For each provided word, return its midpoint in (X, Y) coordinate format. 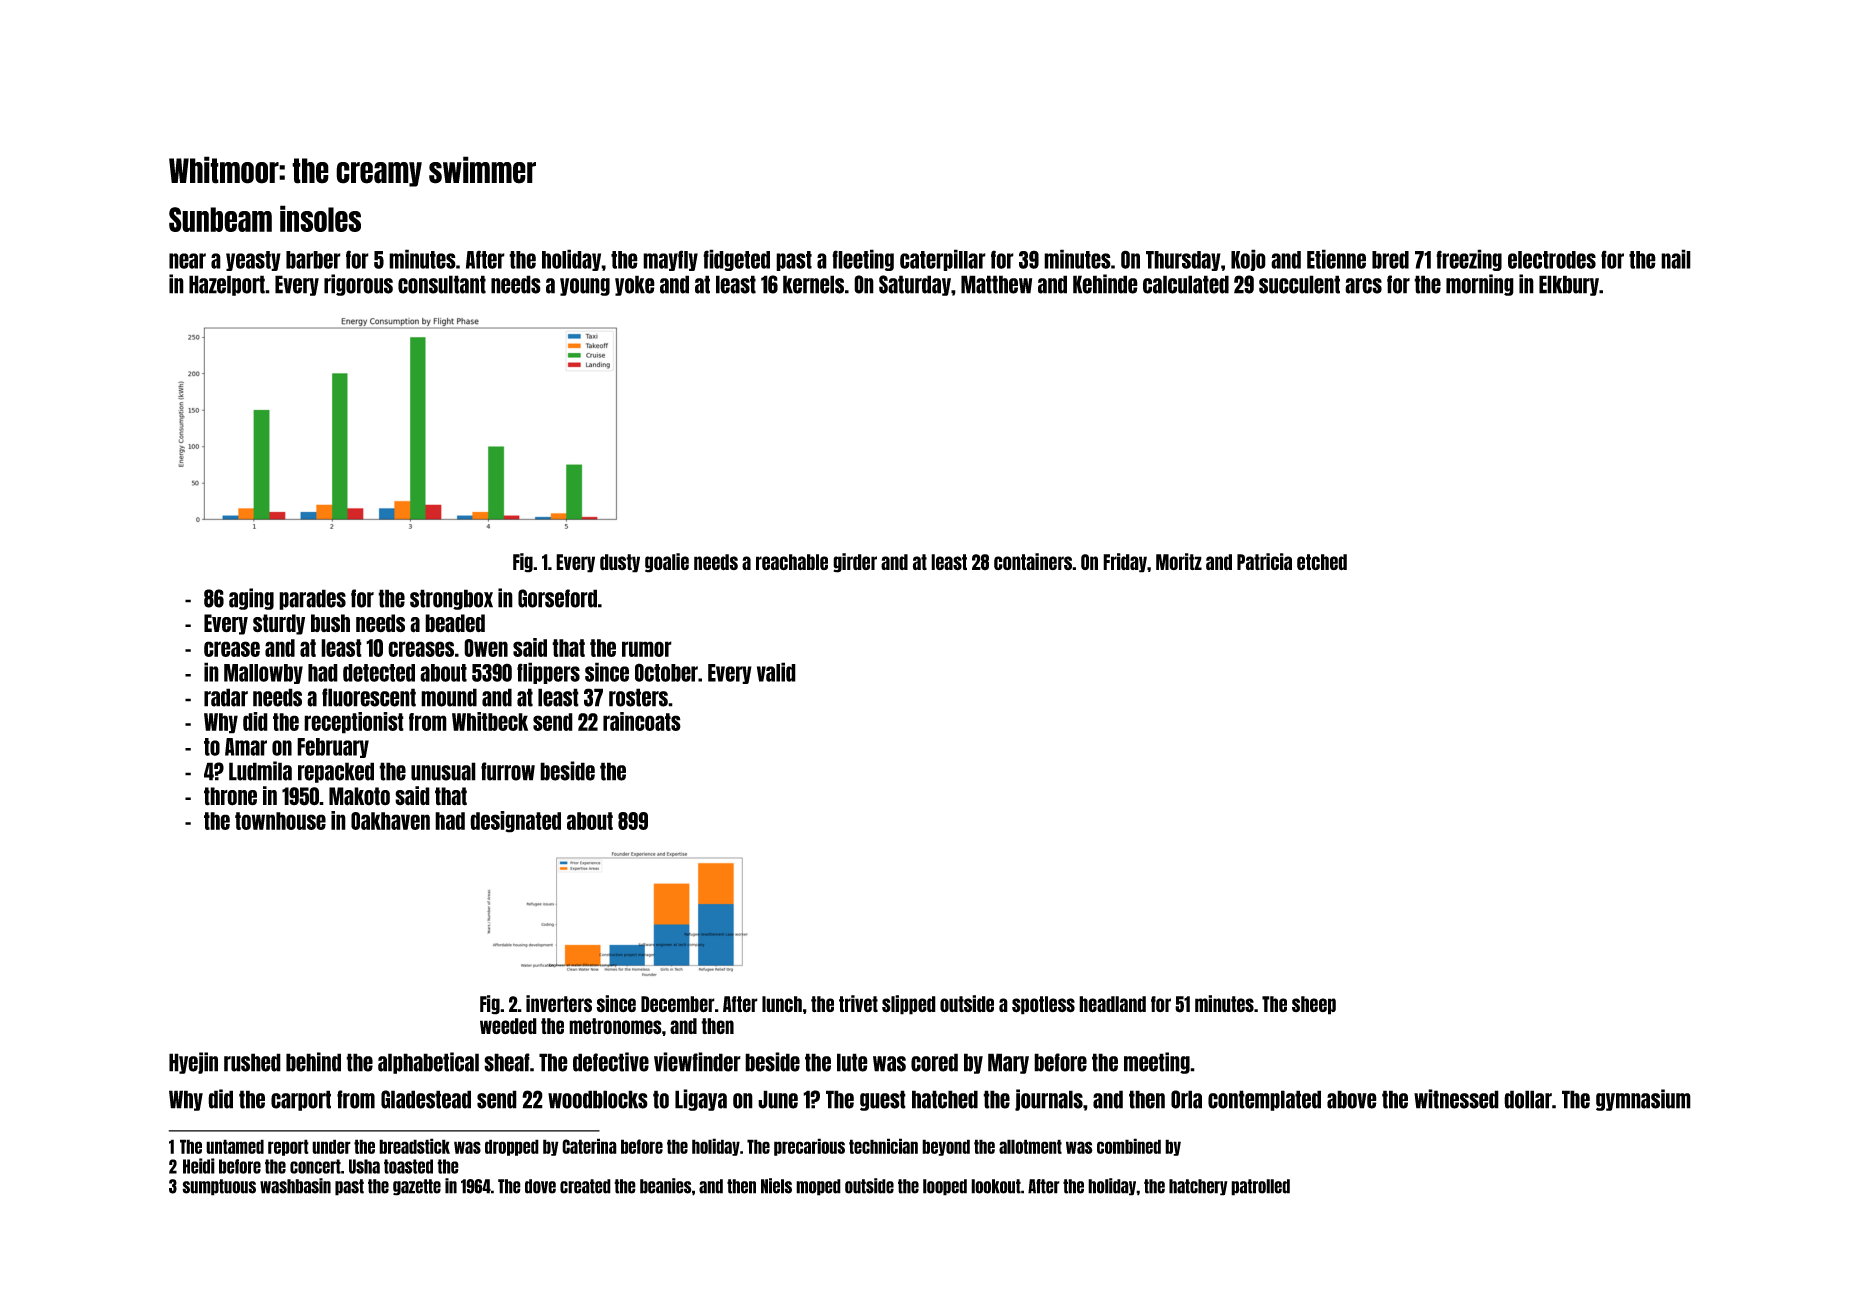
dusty (620, 563)
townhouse (280, 821)
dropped (512, 1147)
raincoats (642, 721)
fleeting (863, 260)
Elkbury (1569, 285)
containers (1033, 561)
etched (1322, 562)
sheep (1314, 1005)
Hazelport (227, 285)
